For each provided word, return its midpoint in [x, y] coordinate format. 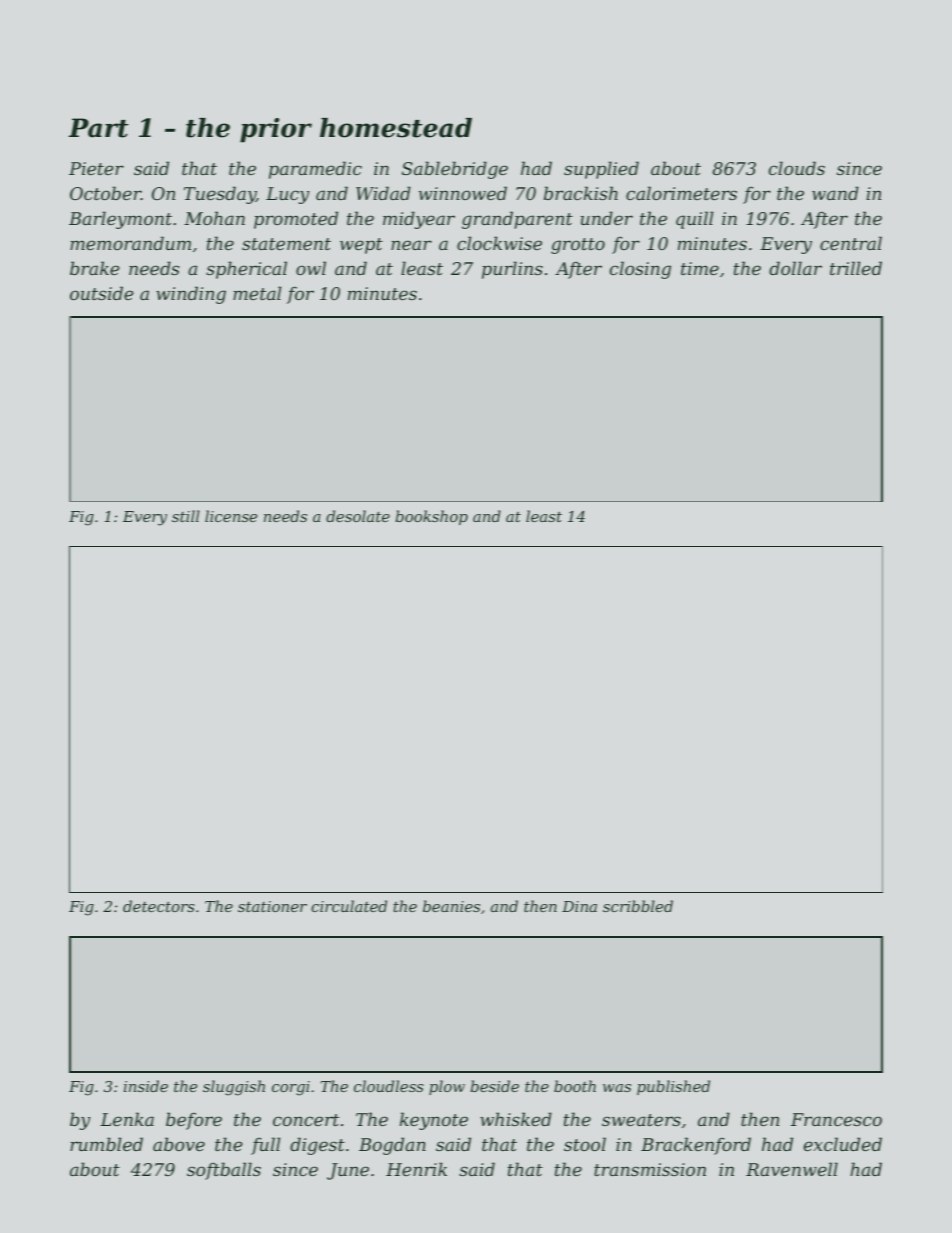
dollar [795, 268]
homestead [396, 128]
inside [146, 1086]
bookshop [431, 517]
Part [99, 128]
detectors [159, 906]
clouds [797, 168]
